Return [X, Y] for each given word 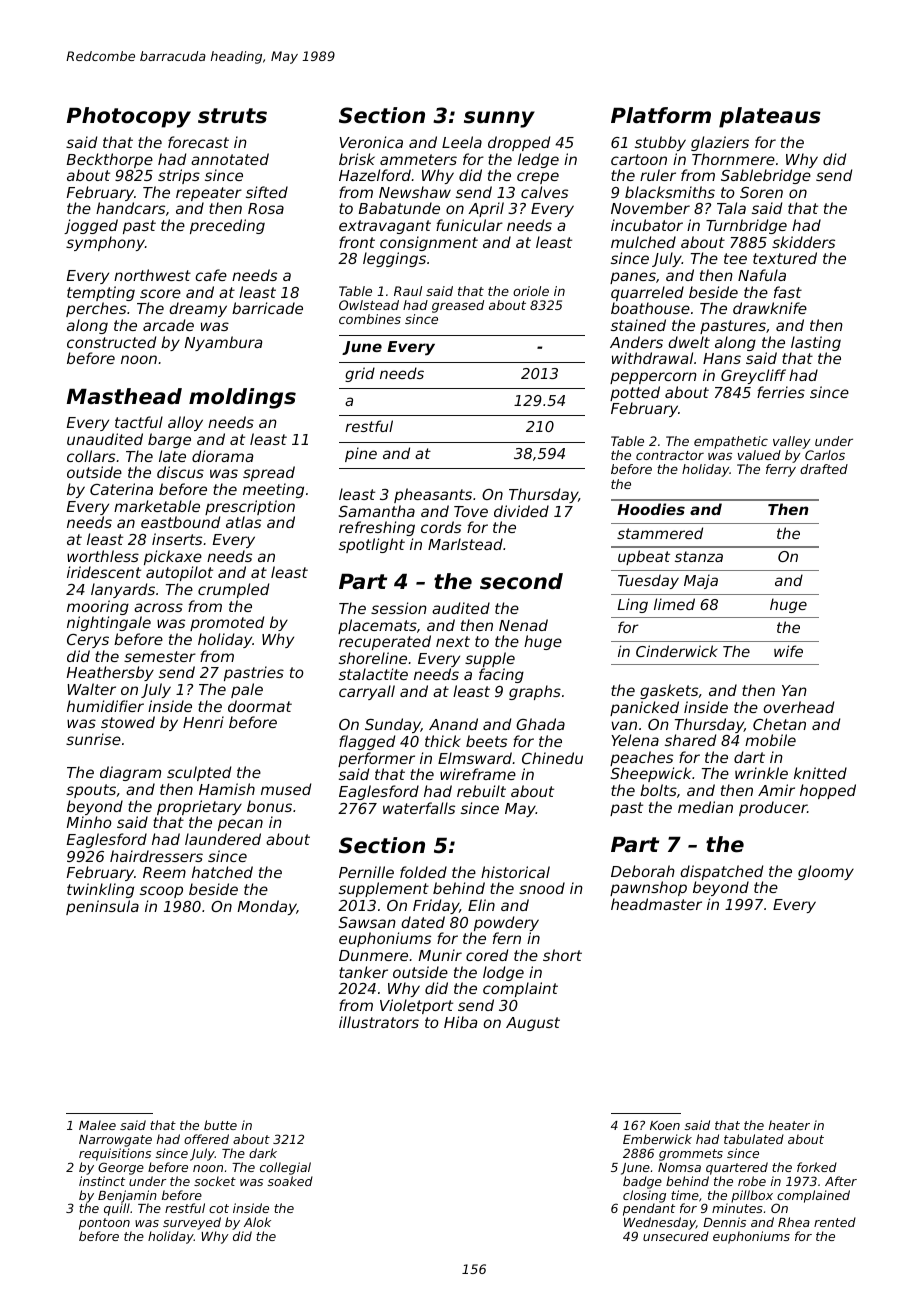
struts [232, 116]
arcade [168, 325]
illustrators [379, 1022]
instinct [102, 1181]
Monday [267, 907]
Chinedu [552, 758]
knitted [820, 773]
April [486, 209]
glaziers [720, 143]
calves [544, 192]
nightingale [109, 623]
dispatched [721, 872]
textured [785, 258]
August [533, 1024]
